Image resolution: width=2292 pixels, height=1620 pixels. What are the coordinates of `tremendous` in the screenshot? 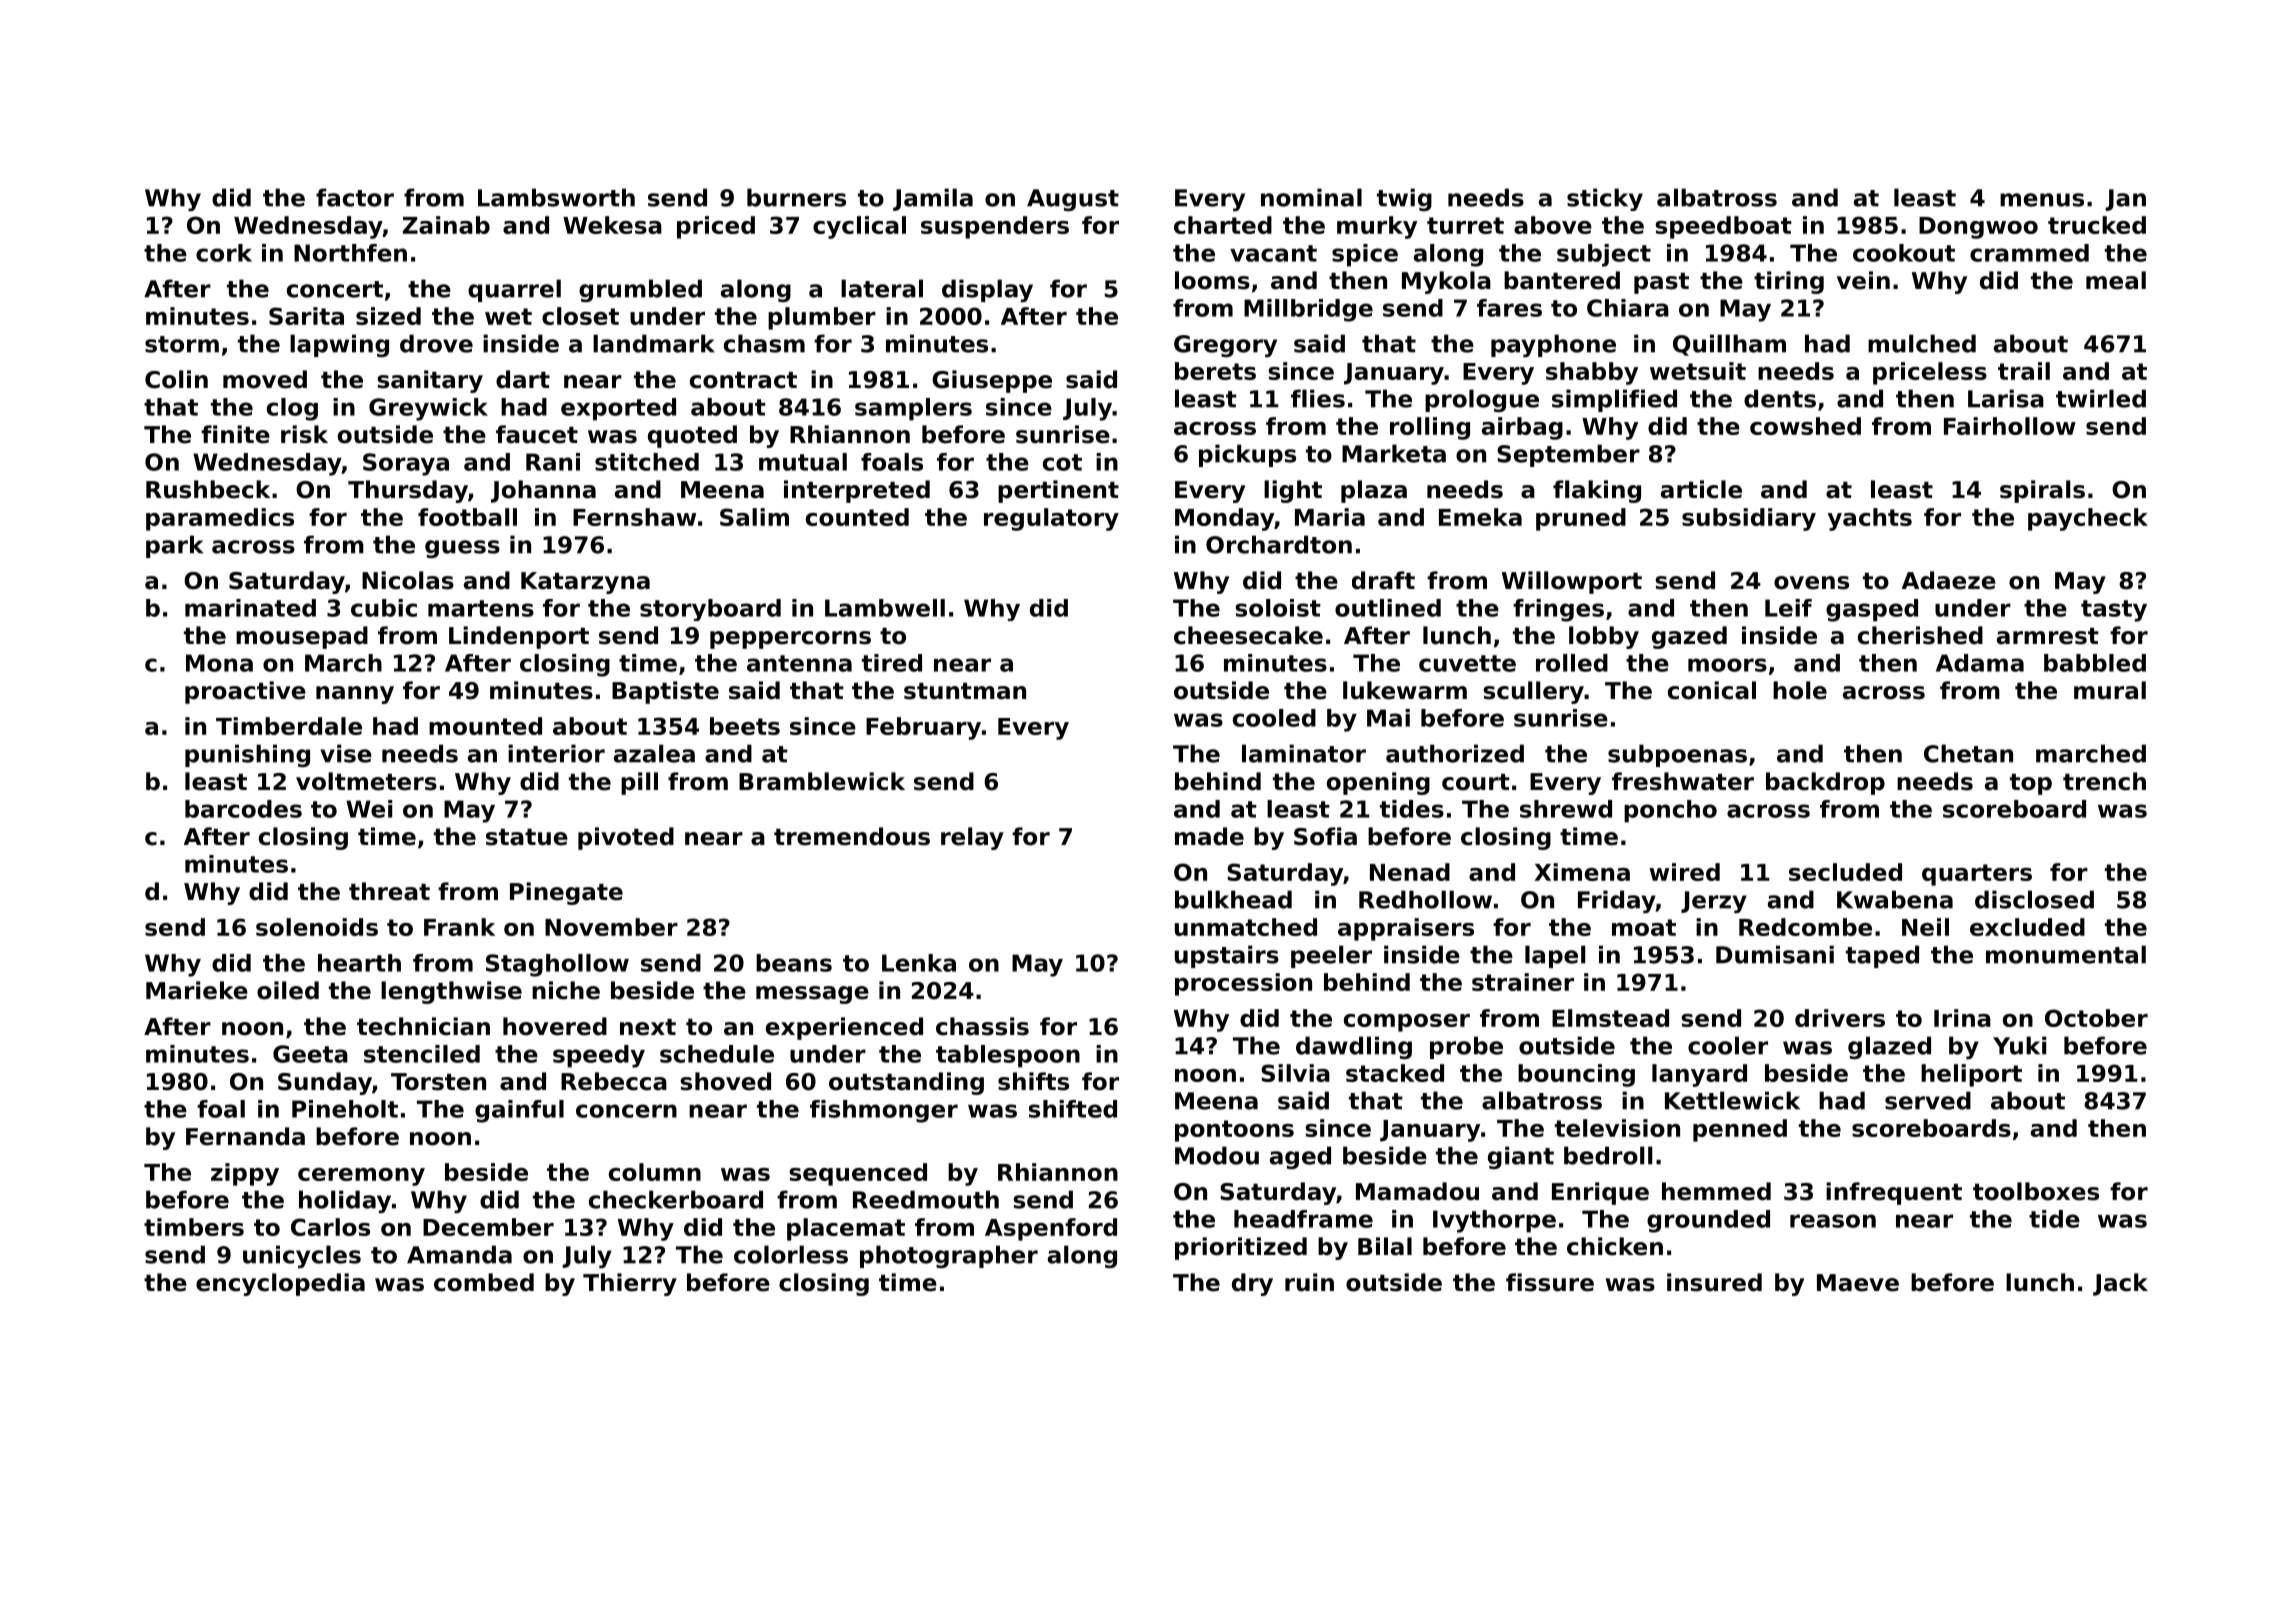 It's located at (852, 836).
